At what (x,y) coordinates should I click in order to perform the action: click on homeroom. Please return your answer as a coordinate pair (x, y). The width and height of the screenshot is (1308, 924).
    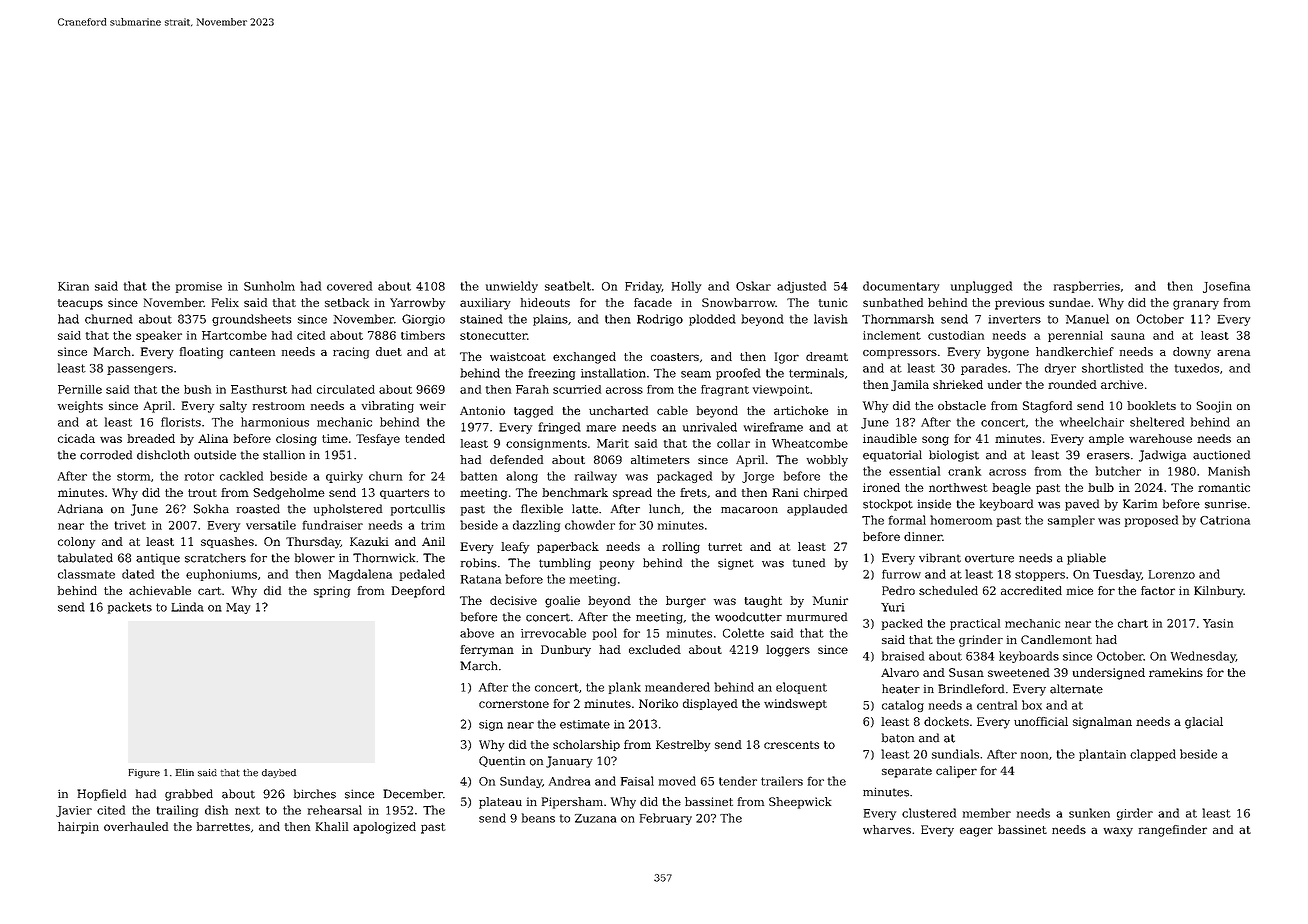
    Looking at the image, I should click on (961, 520).
